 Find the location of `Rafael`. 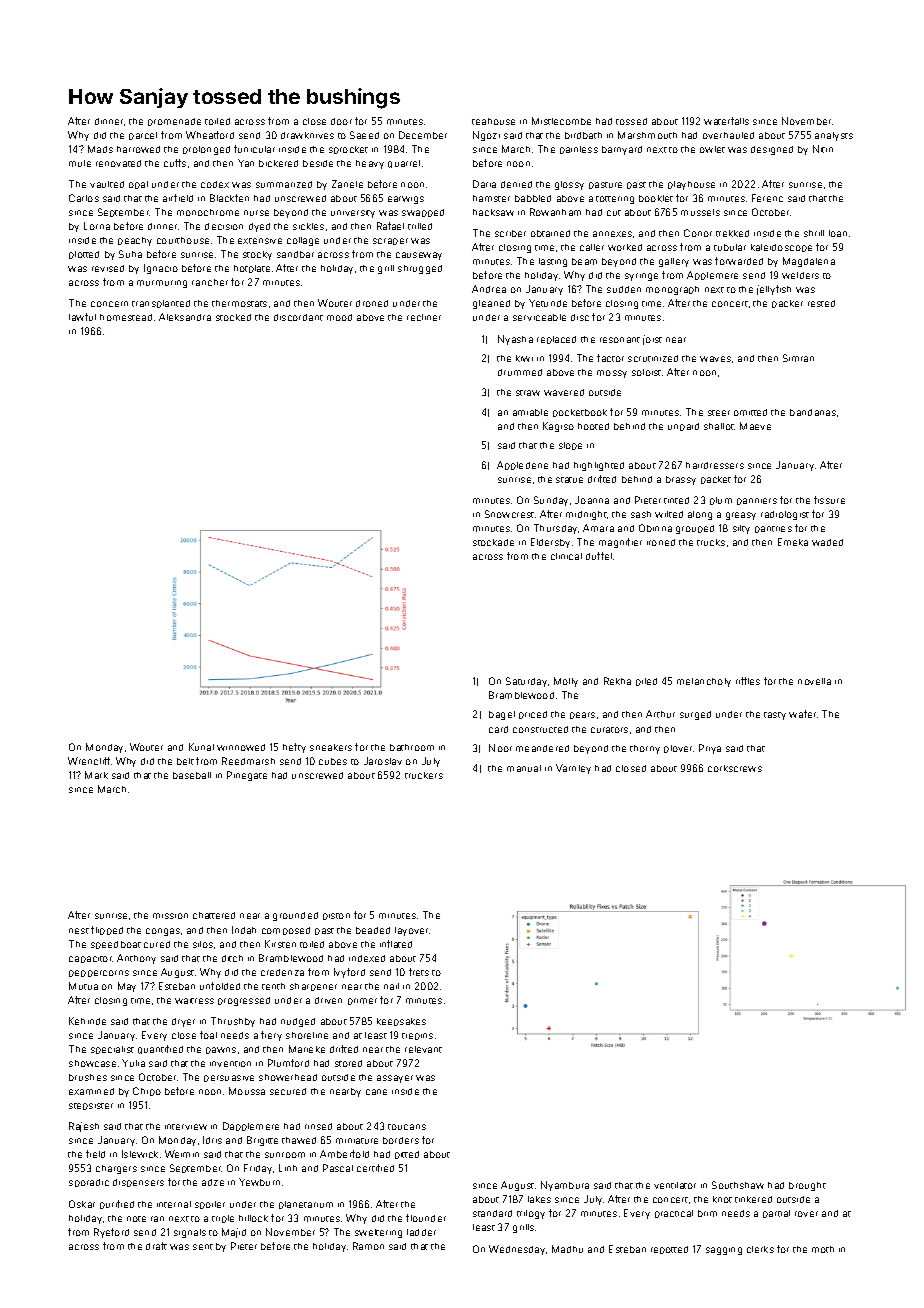

Rafael is located at coordinates (390, 226).
